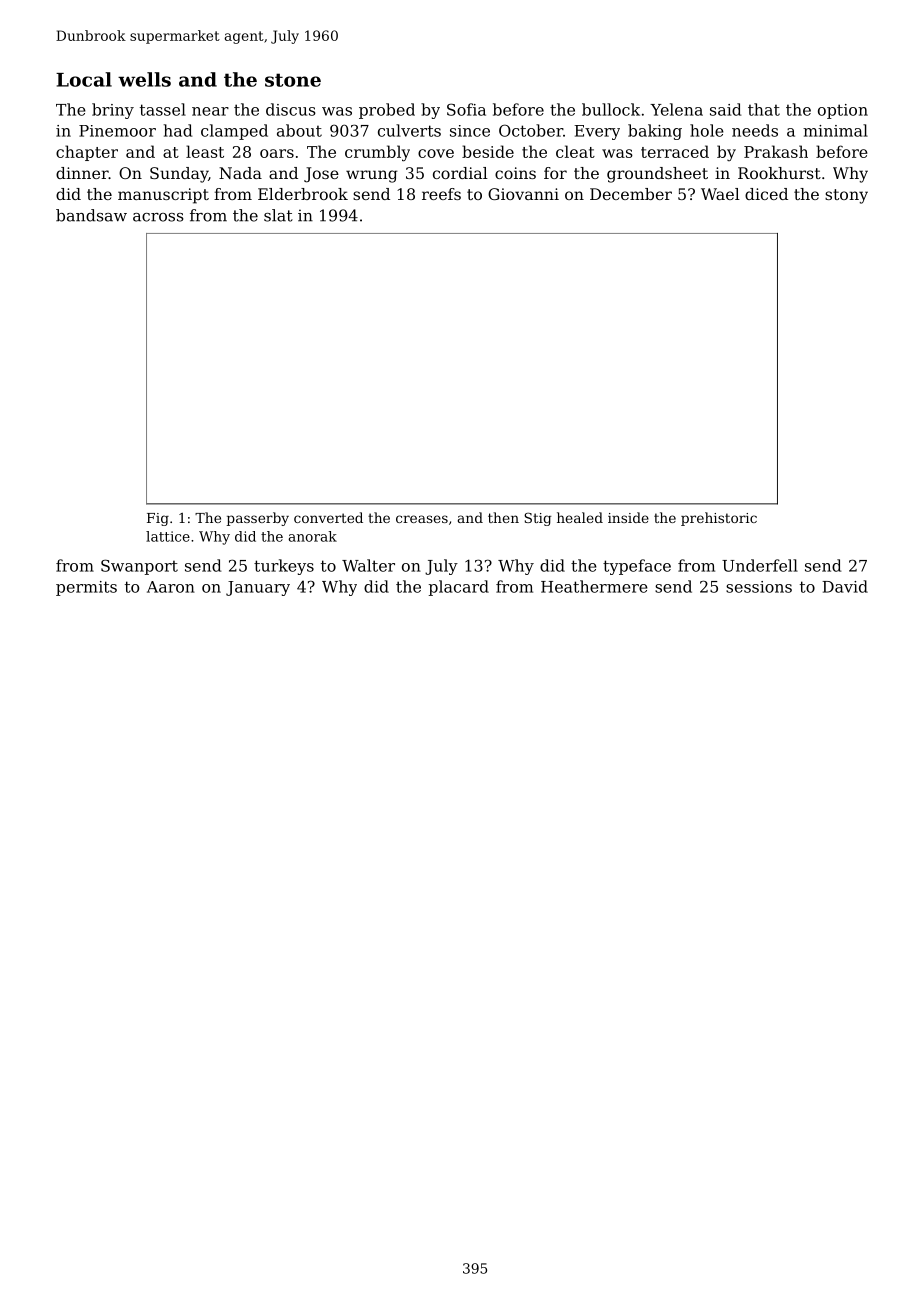  I want to click on Wael, so click(720, 194).
